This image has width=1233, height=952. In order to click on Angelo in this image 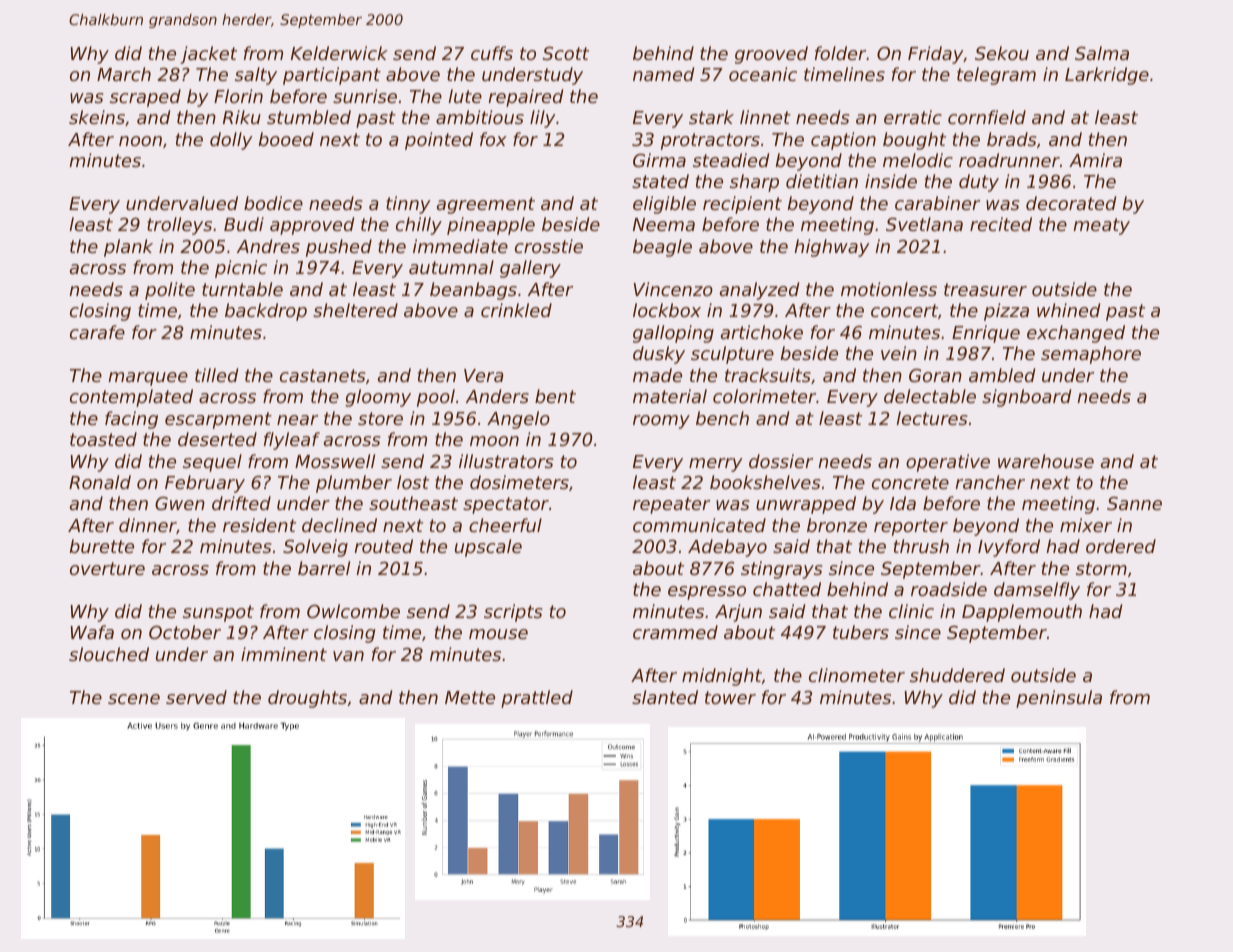, I will do `click(518, 420)`.
